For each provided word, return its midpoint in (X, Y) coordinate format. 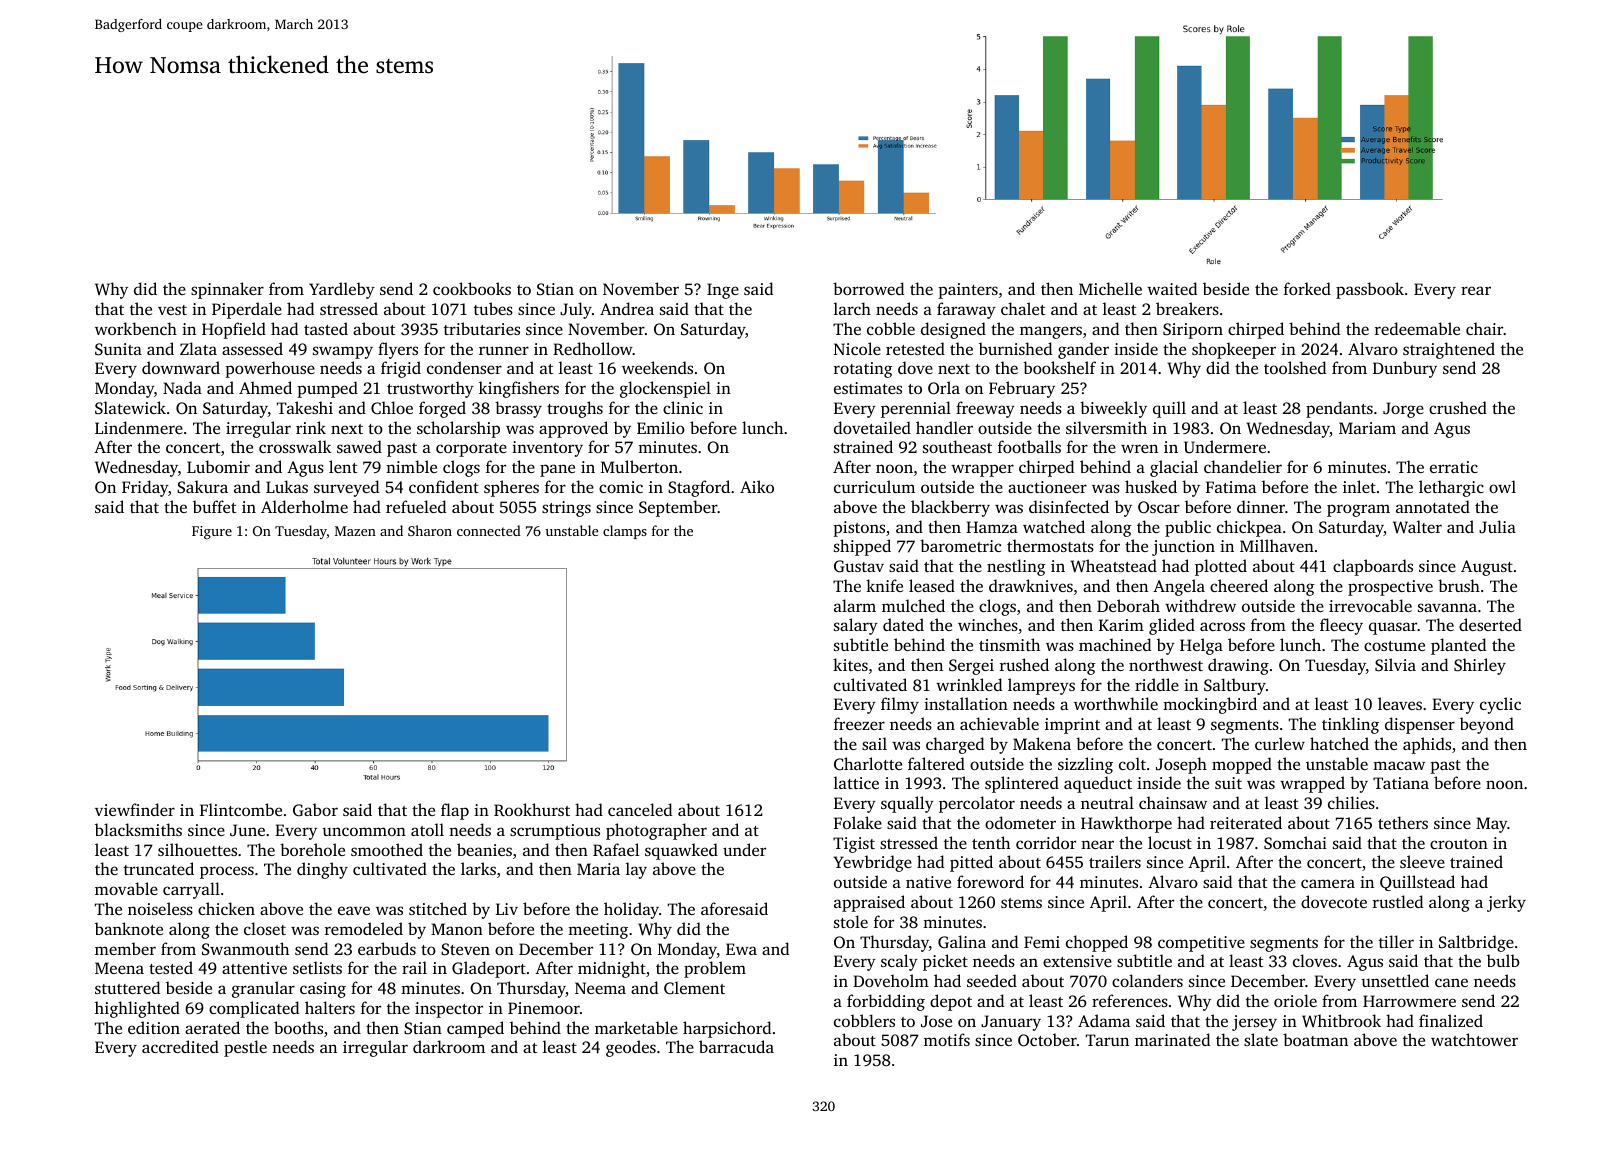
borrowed (868, 288)
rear (1476, 290)
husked (1151, 486)
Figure (212, 532)
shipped (862, 547)
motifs (947, 1039)
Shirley (1480, 666)
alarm (855, 605)
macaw (1399, 765)
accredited (180, 1046)
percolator (977, 804)
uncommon (364, 831)
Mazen (355, 531)
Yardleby (342, 290)
